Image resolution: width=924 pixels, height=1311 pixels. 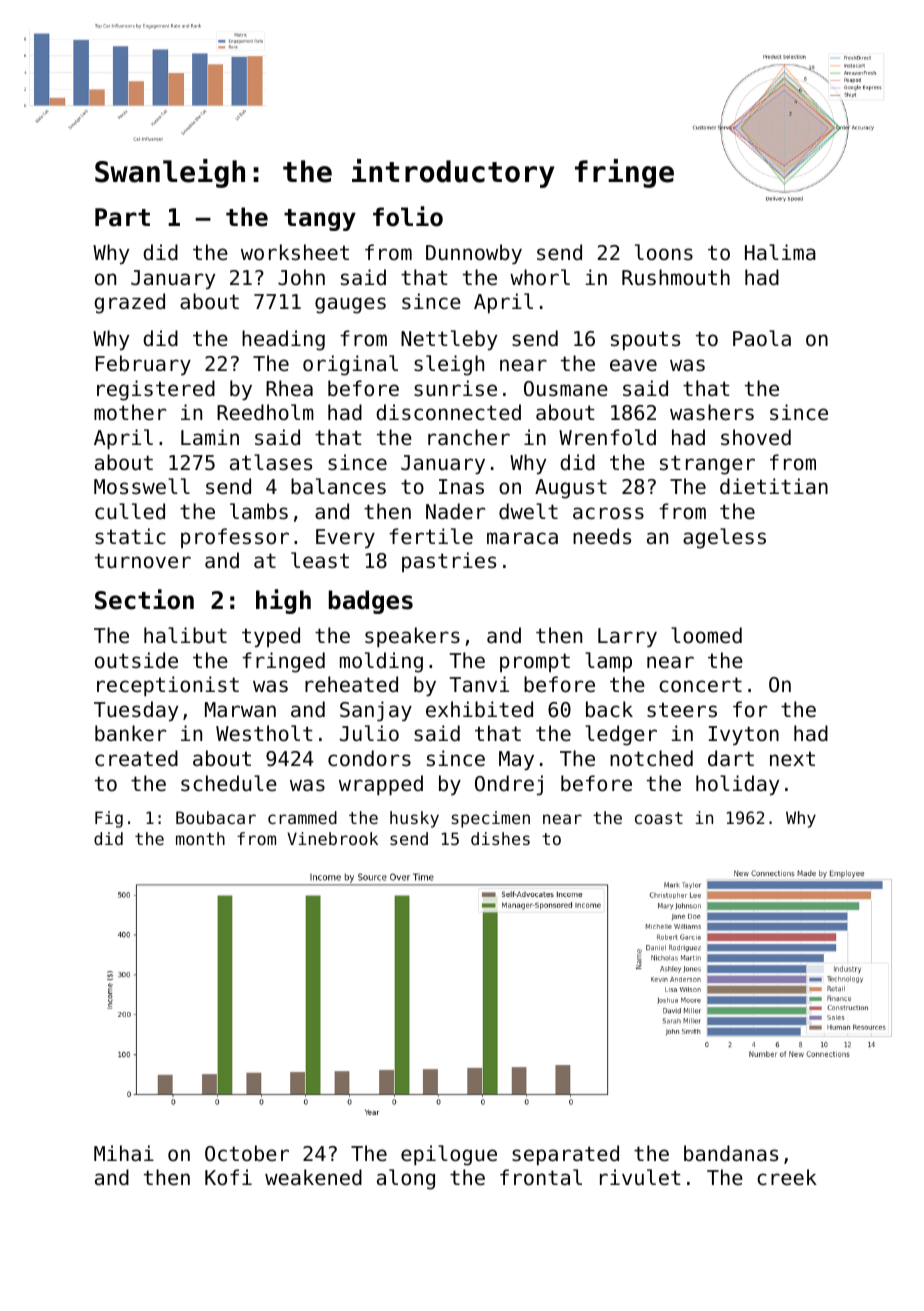 What do you see at coordinates (449, 1155) in the screenshot?
I see `epilogue` at bounding box center [449, 1155].
